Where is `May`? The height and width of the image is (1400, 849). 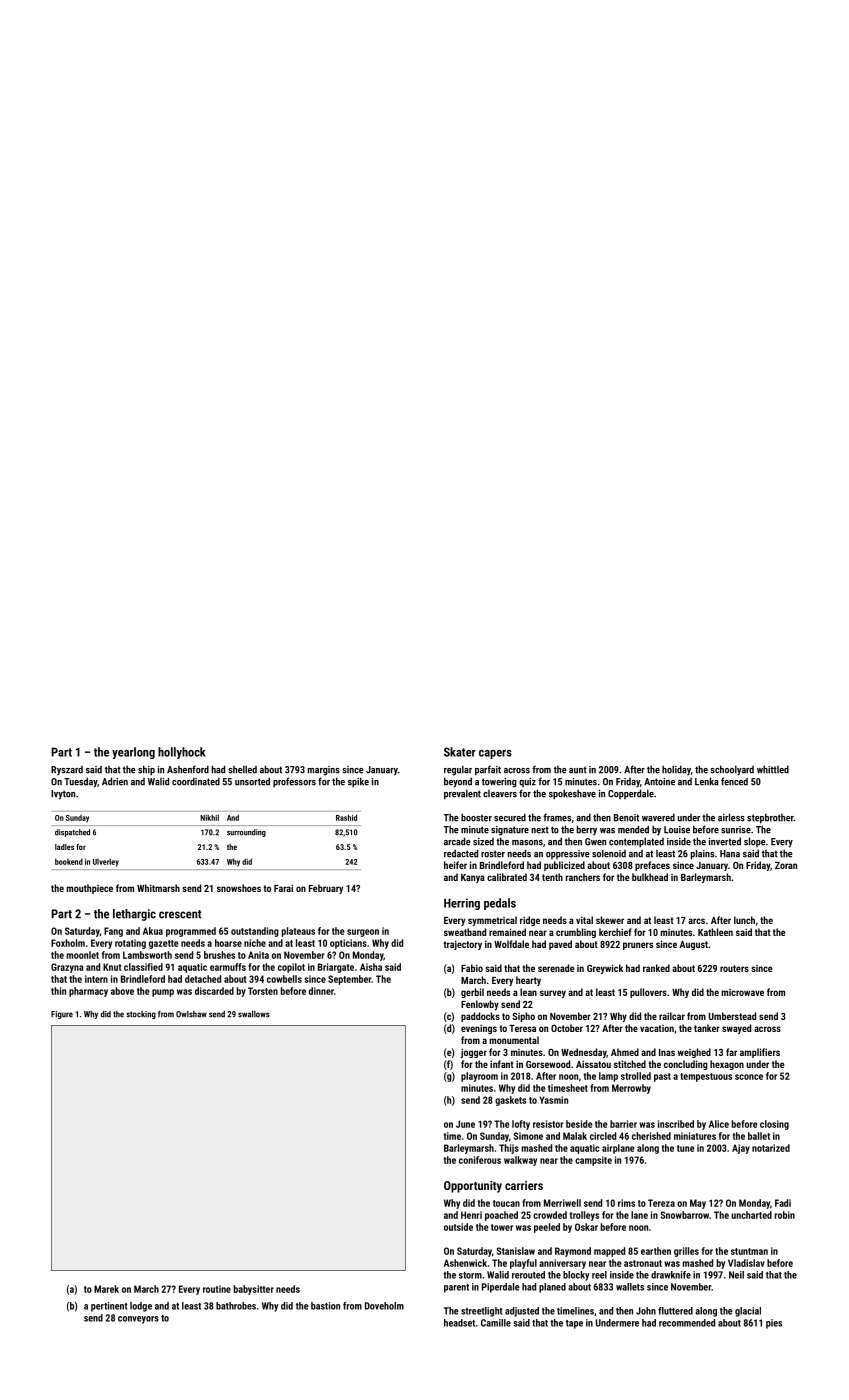
May is located at coordinates (698, 1204).
